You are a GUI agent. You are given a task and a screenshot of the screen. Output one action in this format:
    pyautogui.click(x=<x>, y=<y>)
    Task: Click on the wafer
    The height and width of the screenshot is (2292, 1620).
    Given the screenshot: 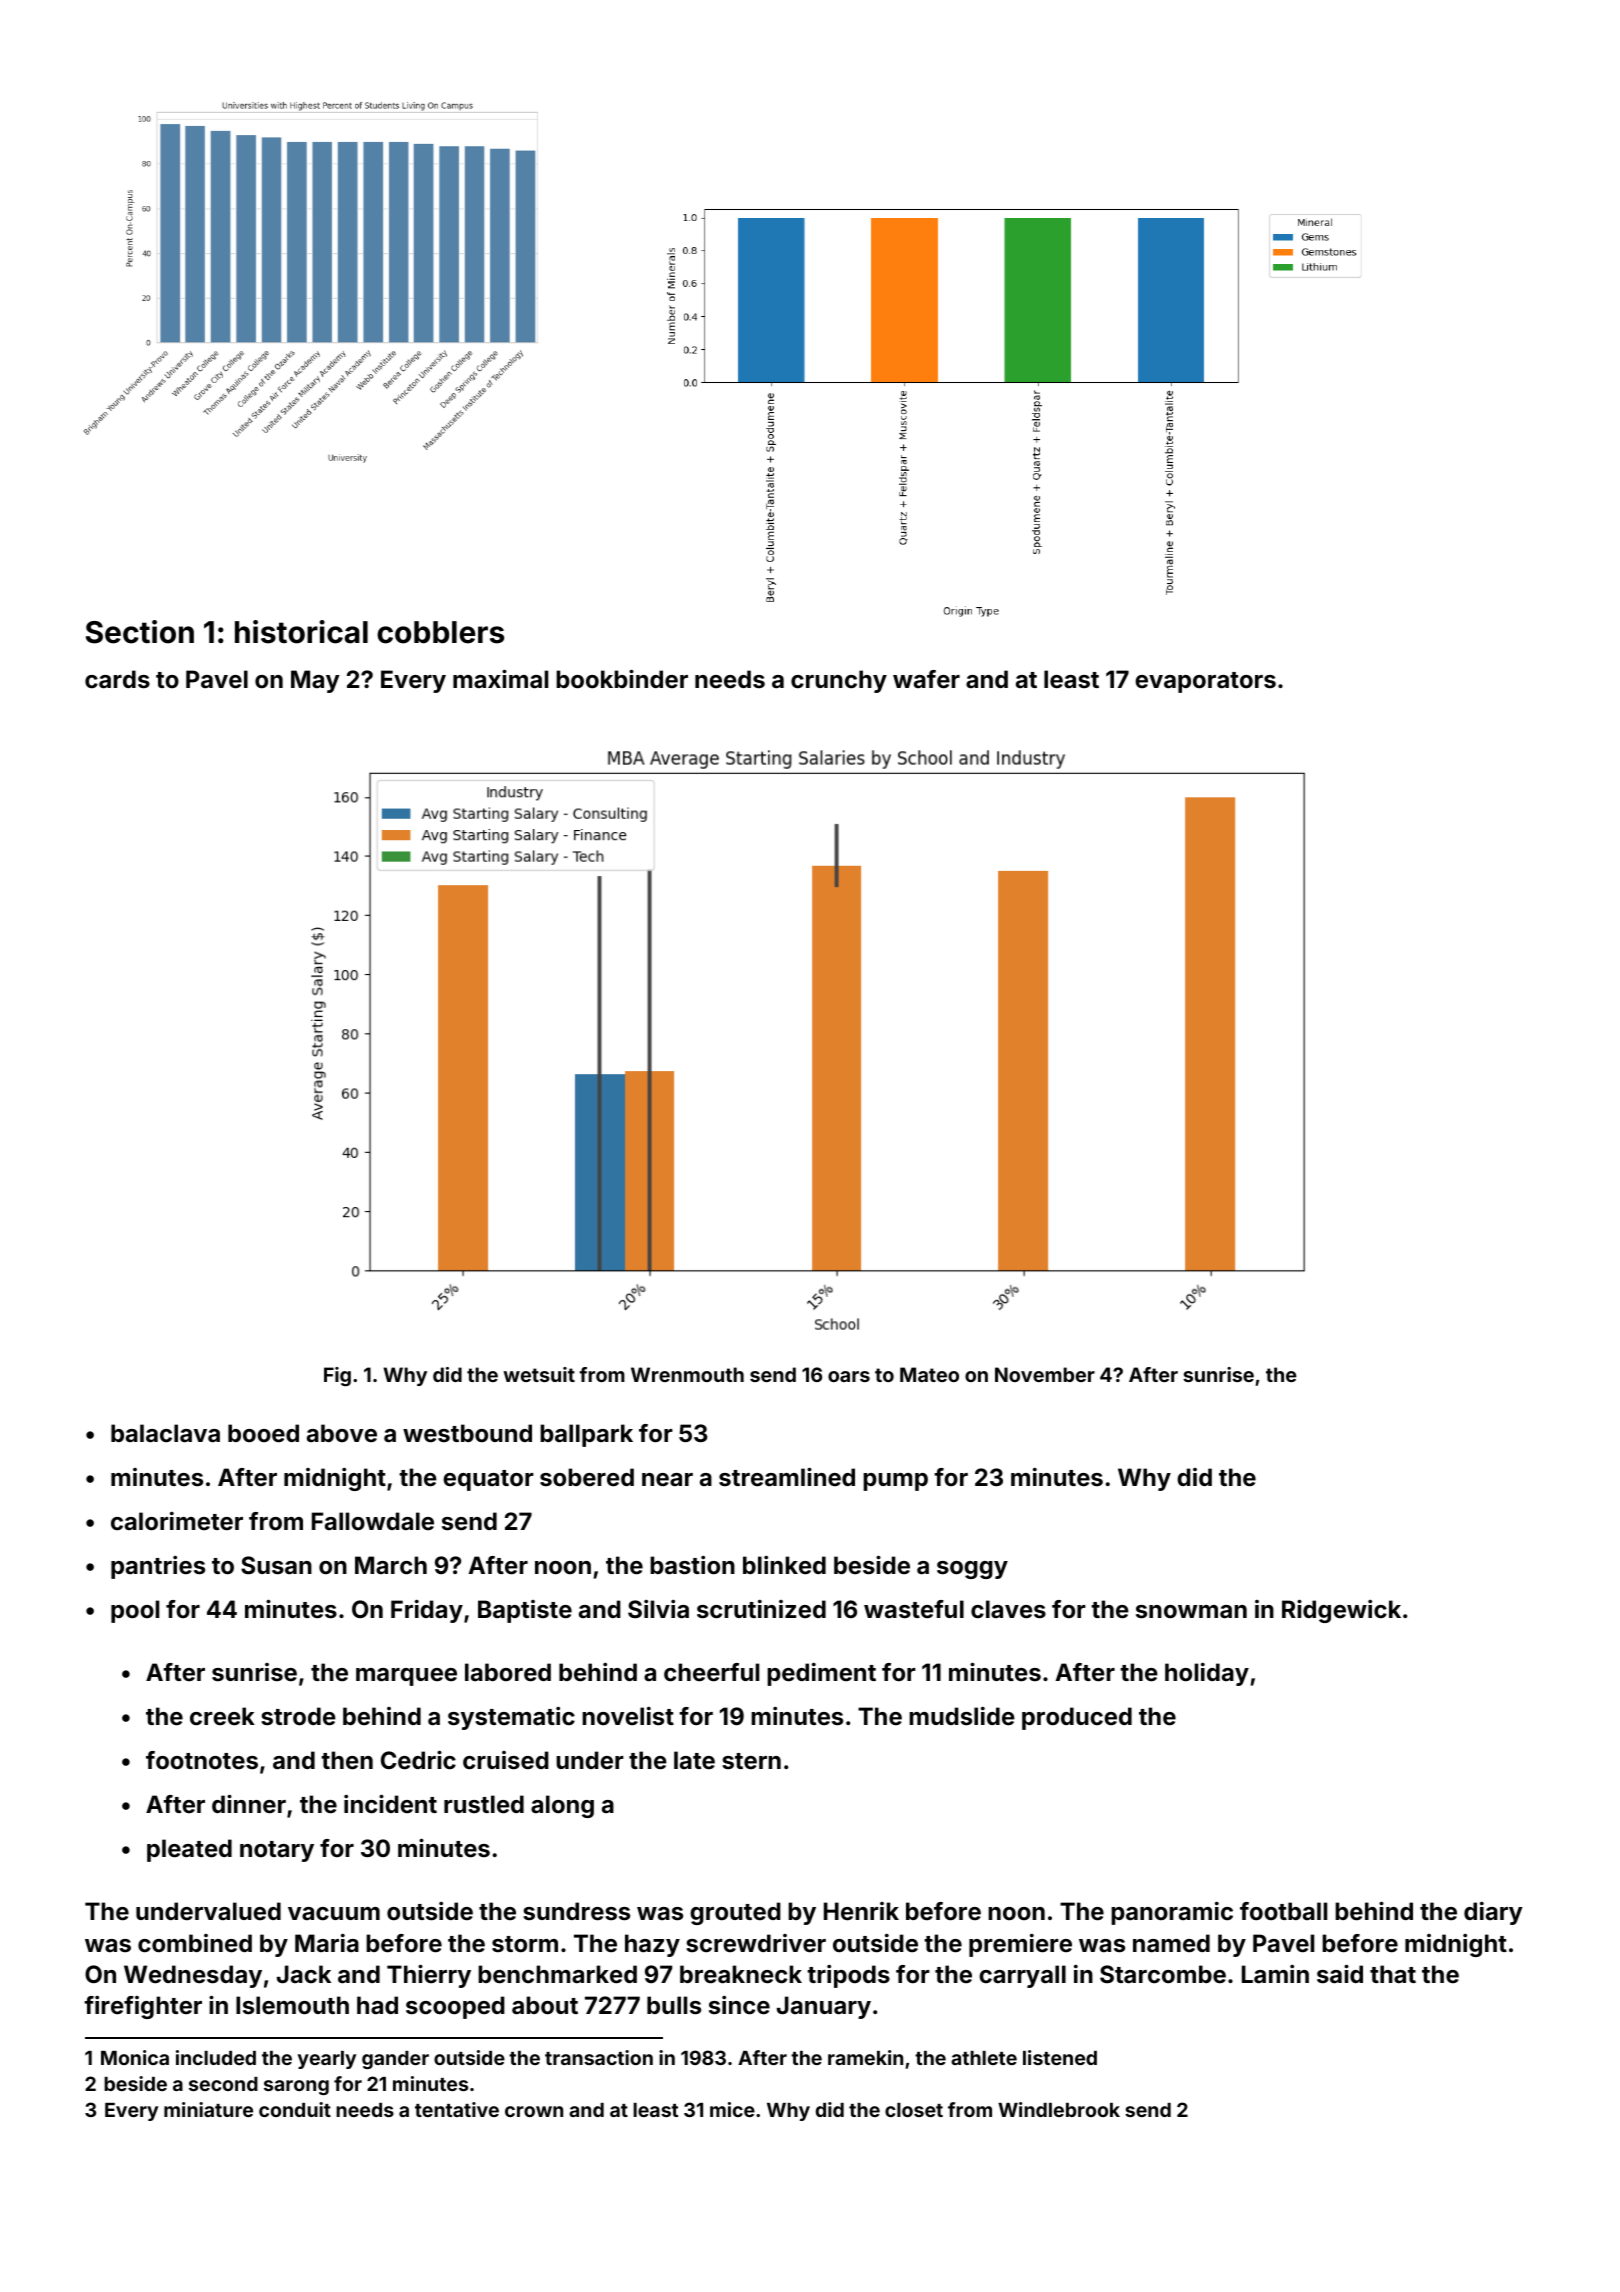 What is the action you would take?
    pyautogui.click(x=926, y=679)
